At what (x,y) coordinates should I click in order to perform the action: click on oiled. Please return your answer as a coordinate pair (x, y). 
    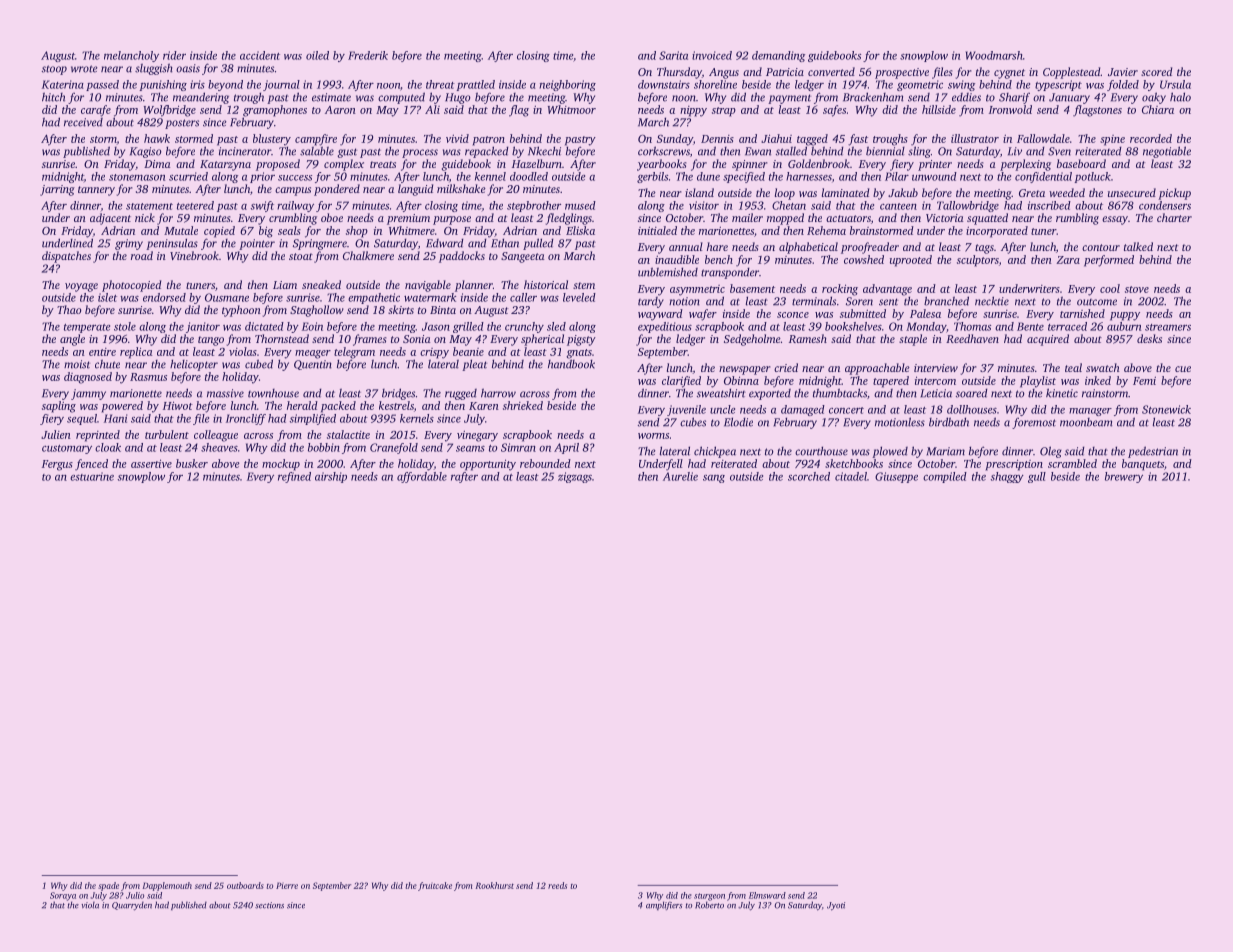
    Looking at the image, I should click on (317, 55).
